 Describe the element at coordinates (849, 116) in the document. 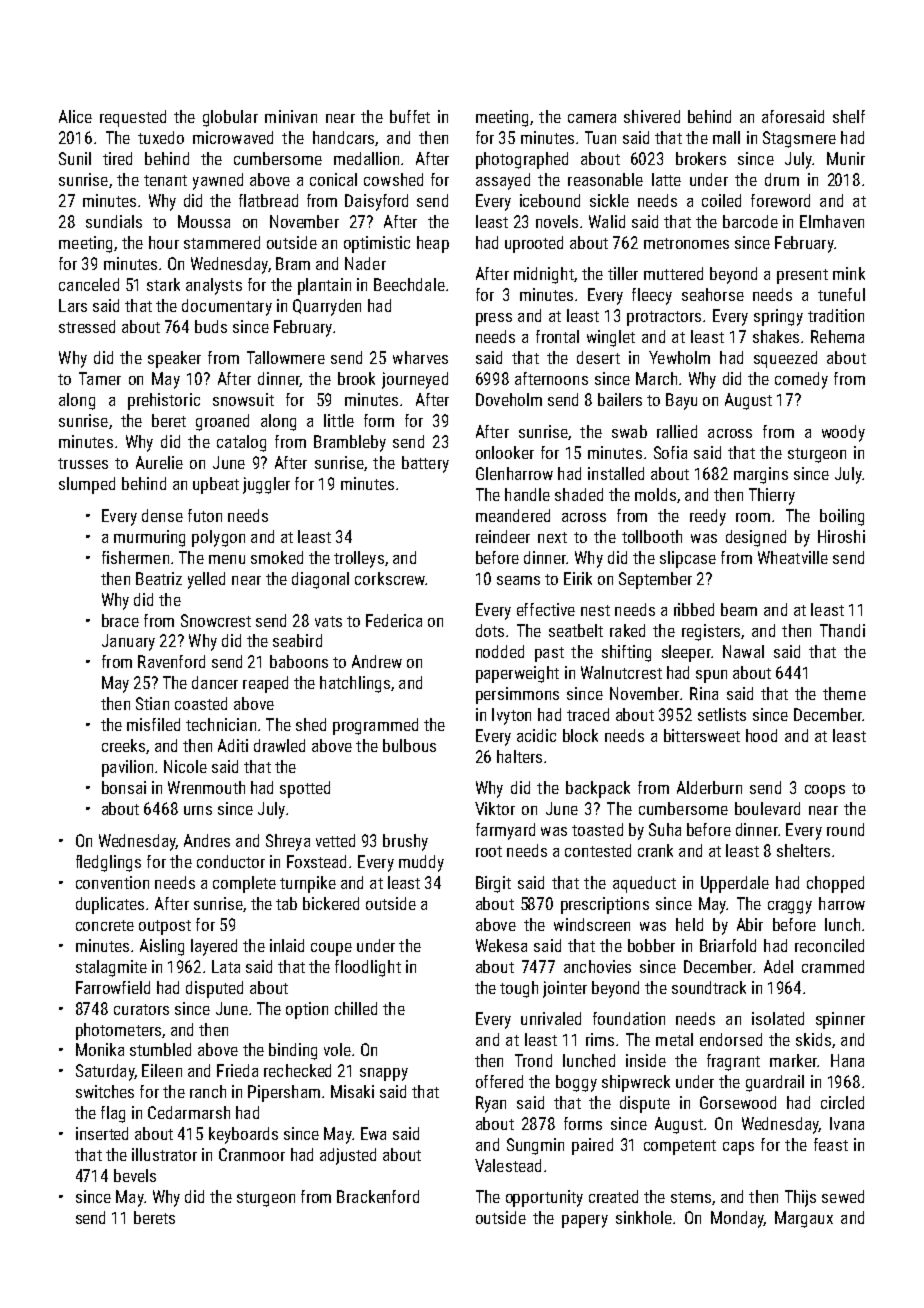

I see `shelf` at that location.
